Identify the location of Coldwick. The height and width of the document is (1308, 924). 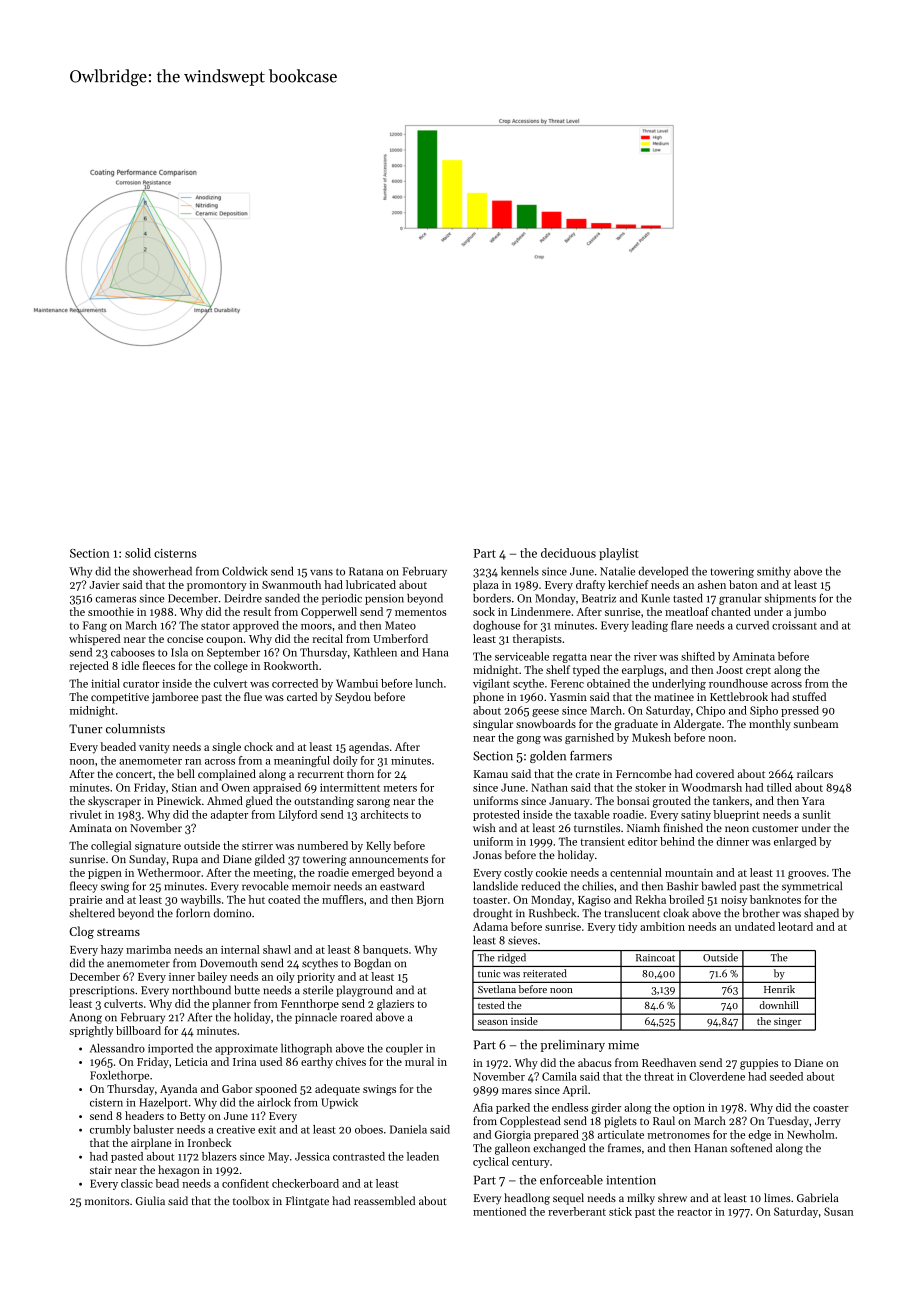
(244, 571).
